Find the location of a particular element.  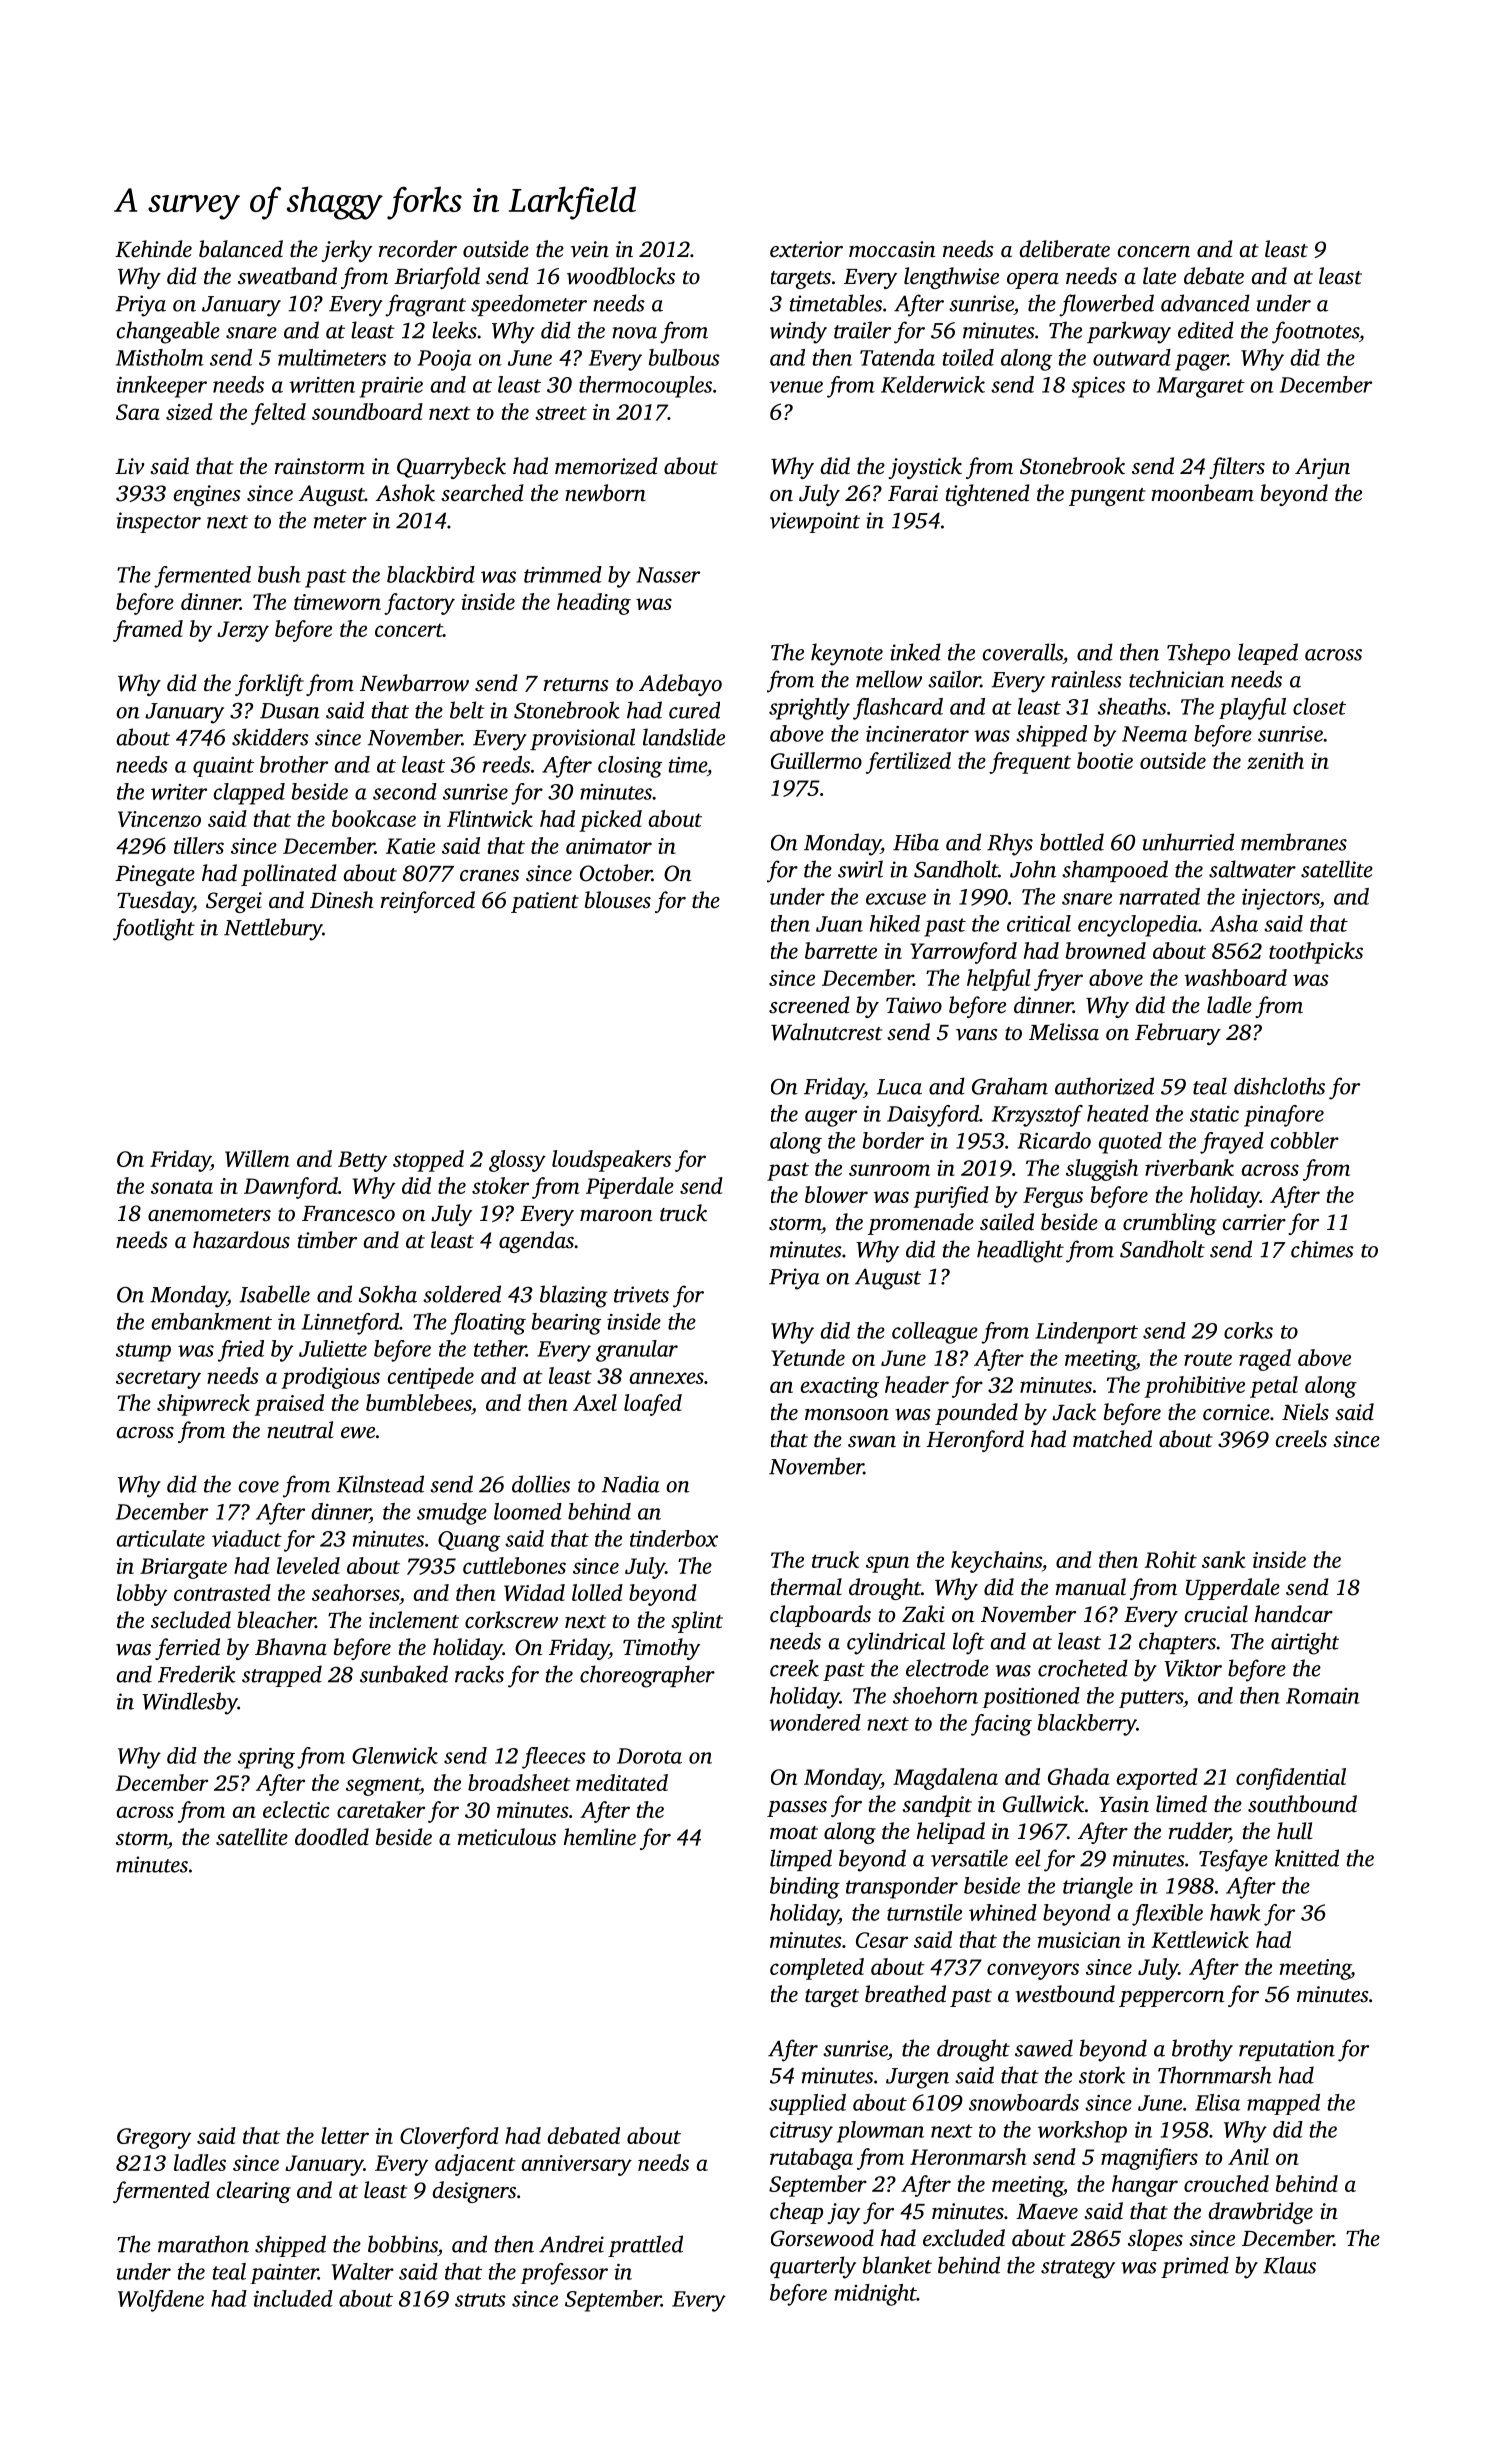

keychains is located at coordinates (996, 1562).
